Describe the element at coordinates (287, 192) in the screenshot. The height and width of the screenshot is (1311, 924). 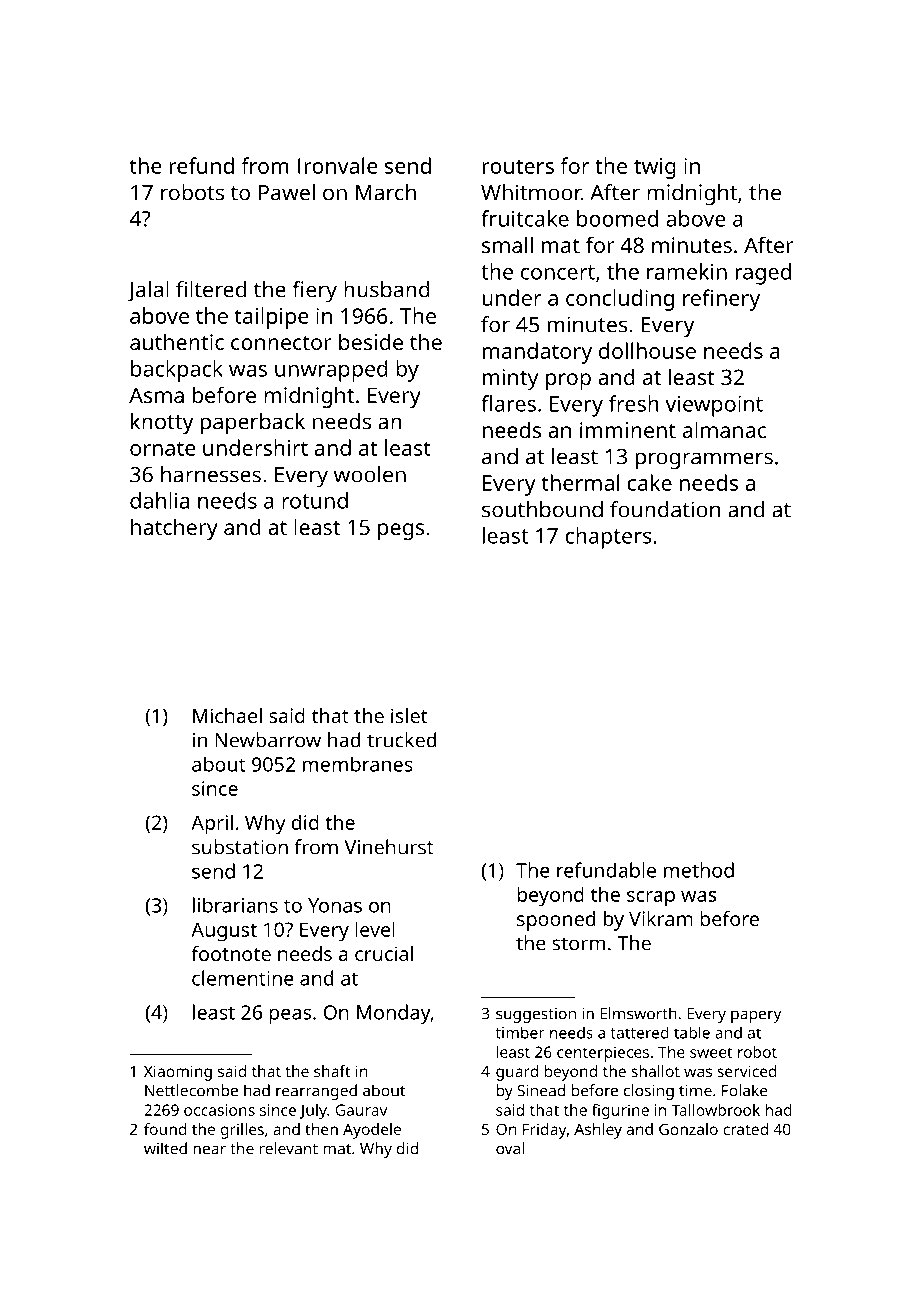
I see `Pawel` at that location.
